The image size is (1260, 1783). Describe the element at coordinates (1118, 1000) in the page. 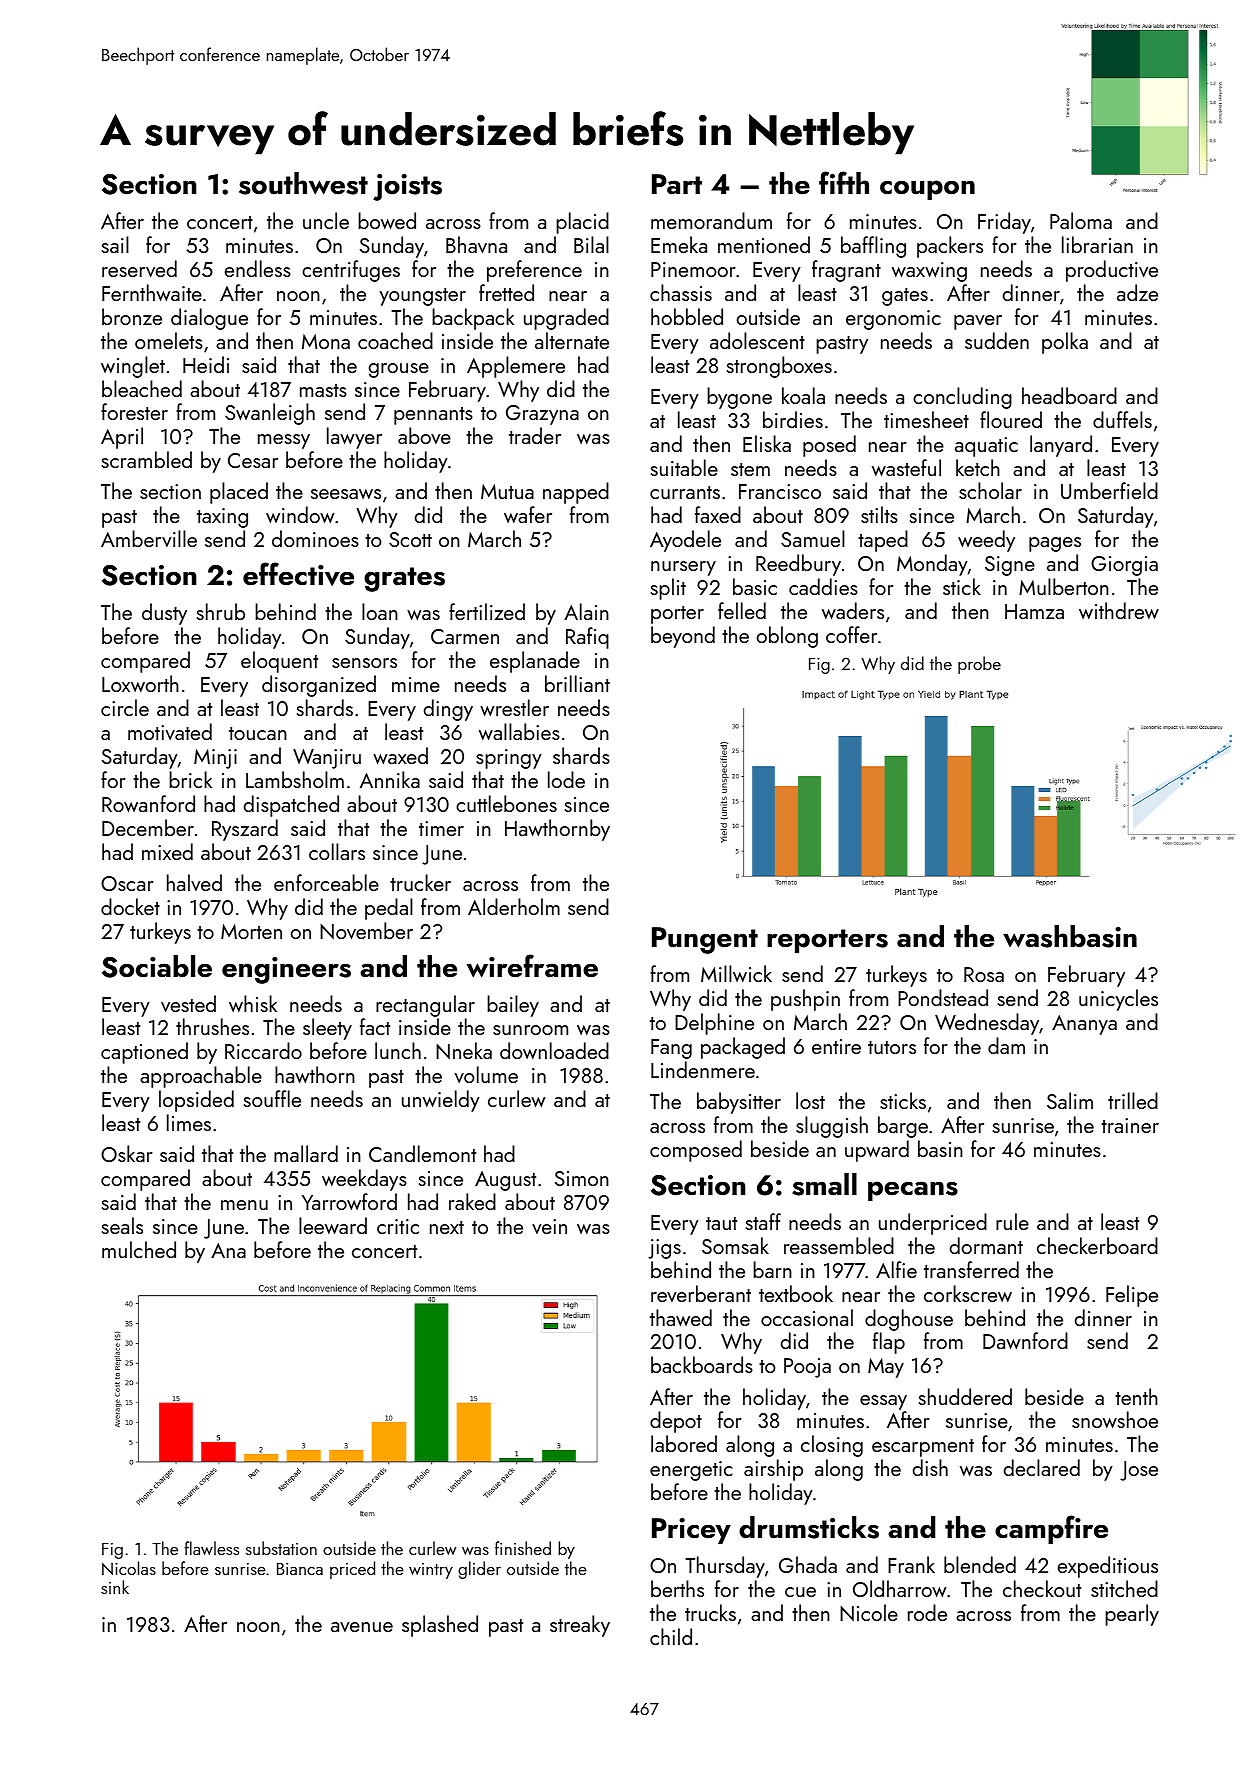

I see `unicycles` at that location.
